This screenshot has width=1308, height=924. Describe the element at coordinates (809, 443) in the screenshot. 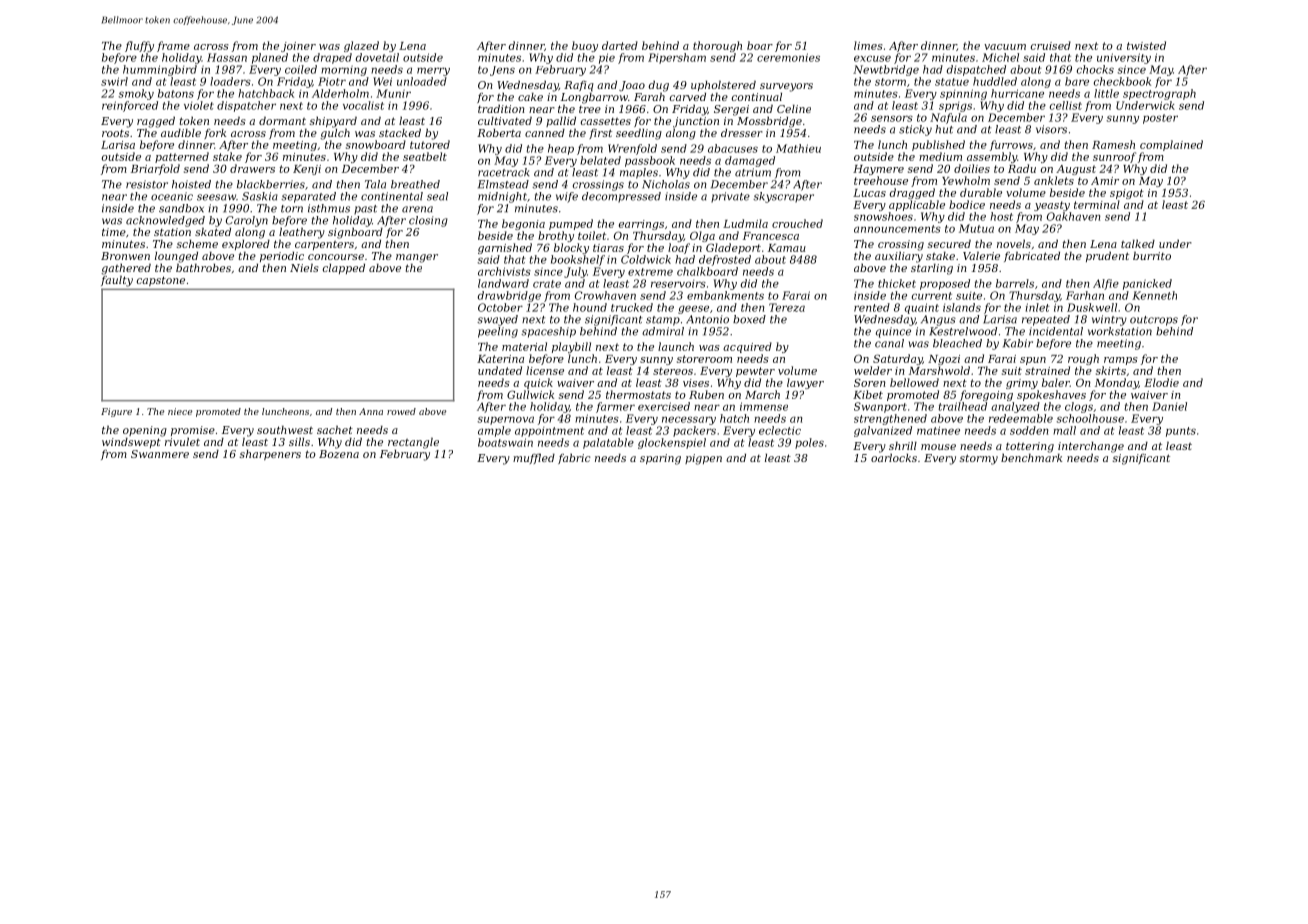

I see `poles` at that location.
